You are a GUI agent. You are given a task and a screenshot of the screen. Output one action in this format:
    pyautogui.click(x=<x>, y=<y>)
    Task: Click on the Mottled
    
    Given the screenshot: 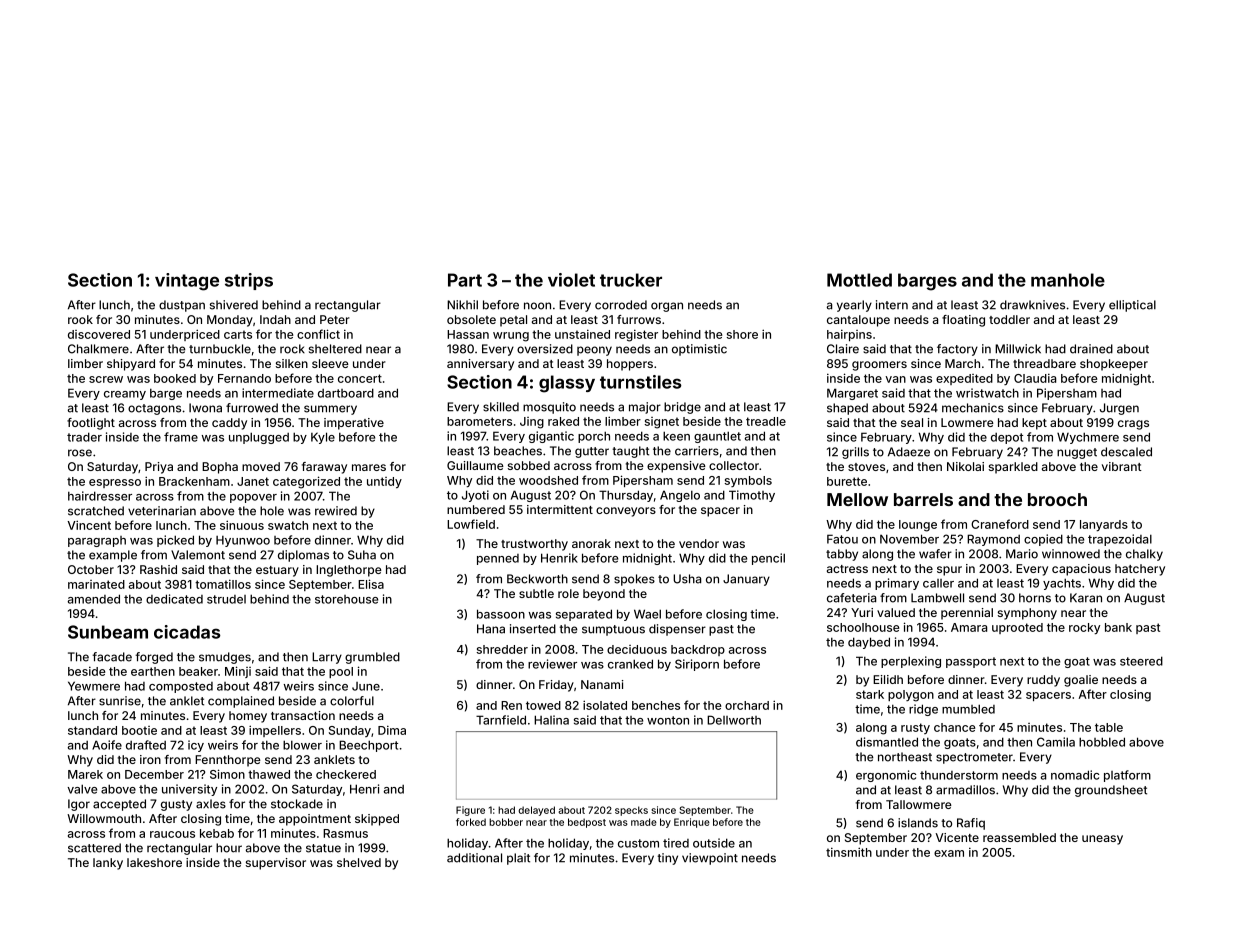 What is the action you would take?
    pyautogui.click(x=859, y=280)
